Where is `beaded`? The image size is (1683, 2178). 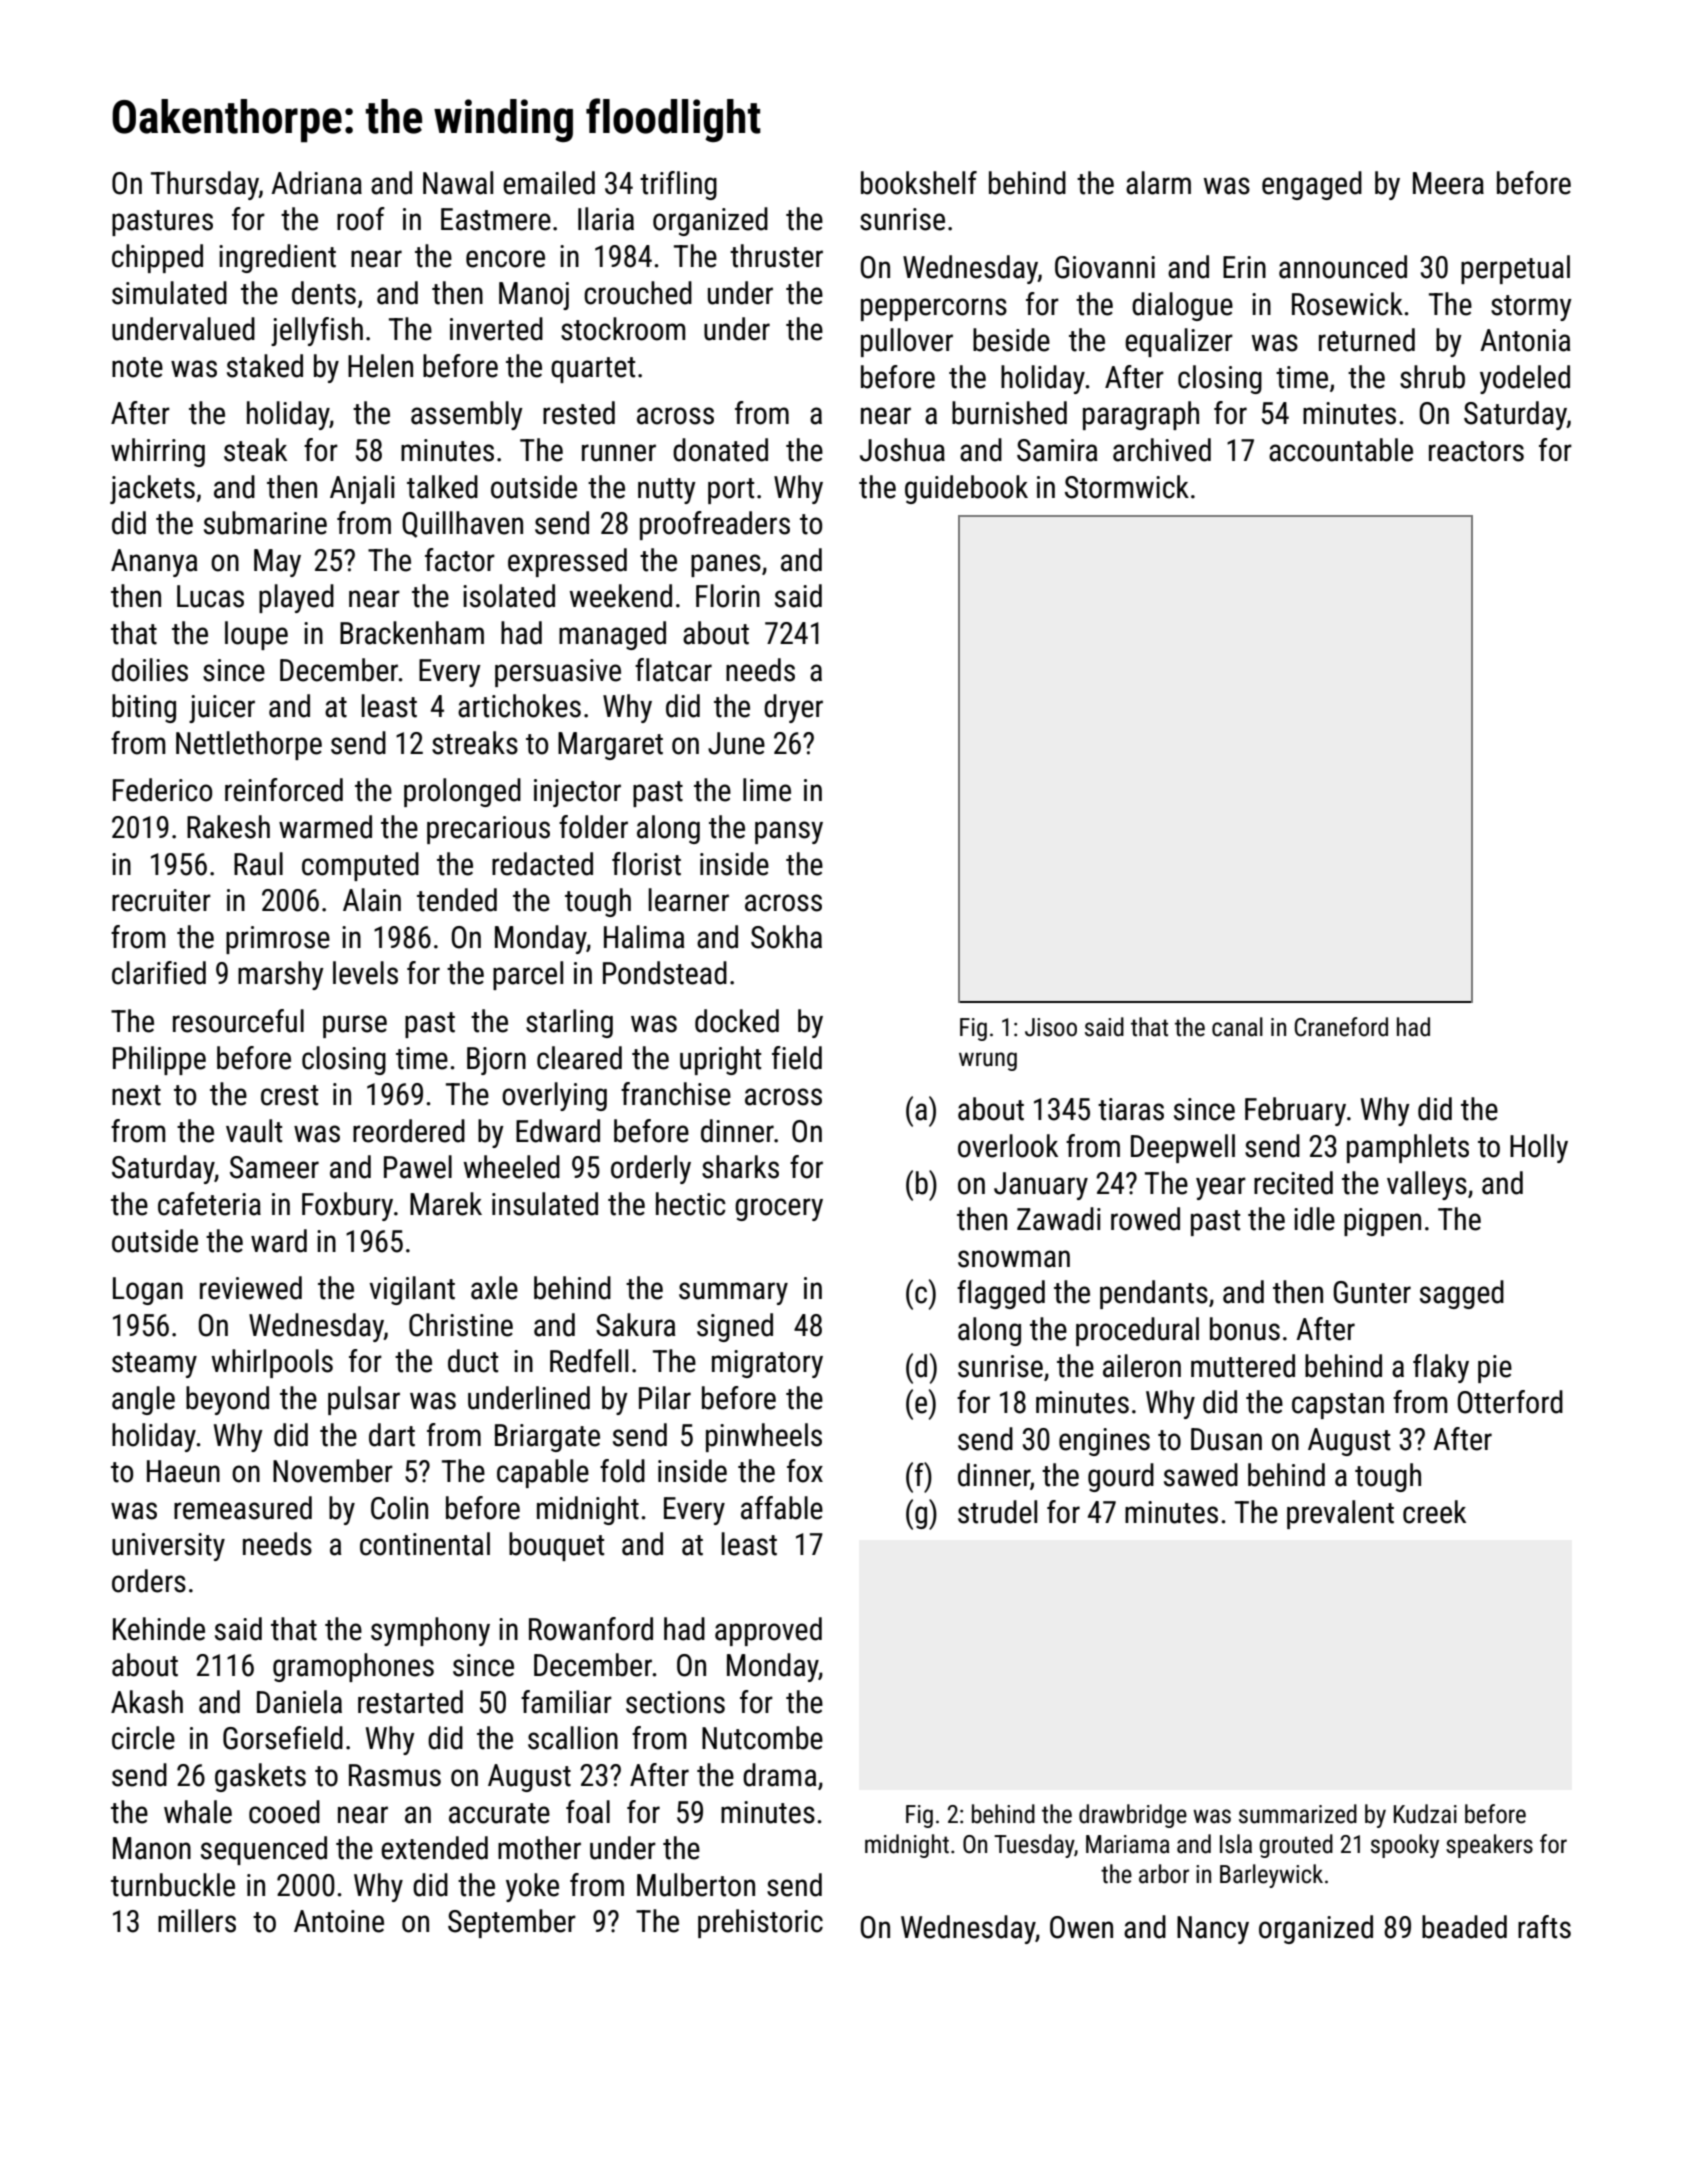
beaded is located at coordinates (1464, 1927).
